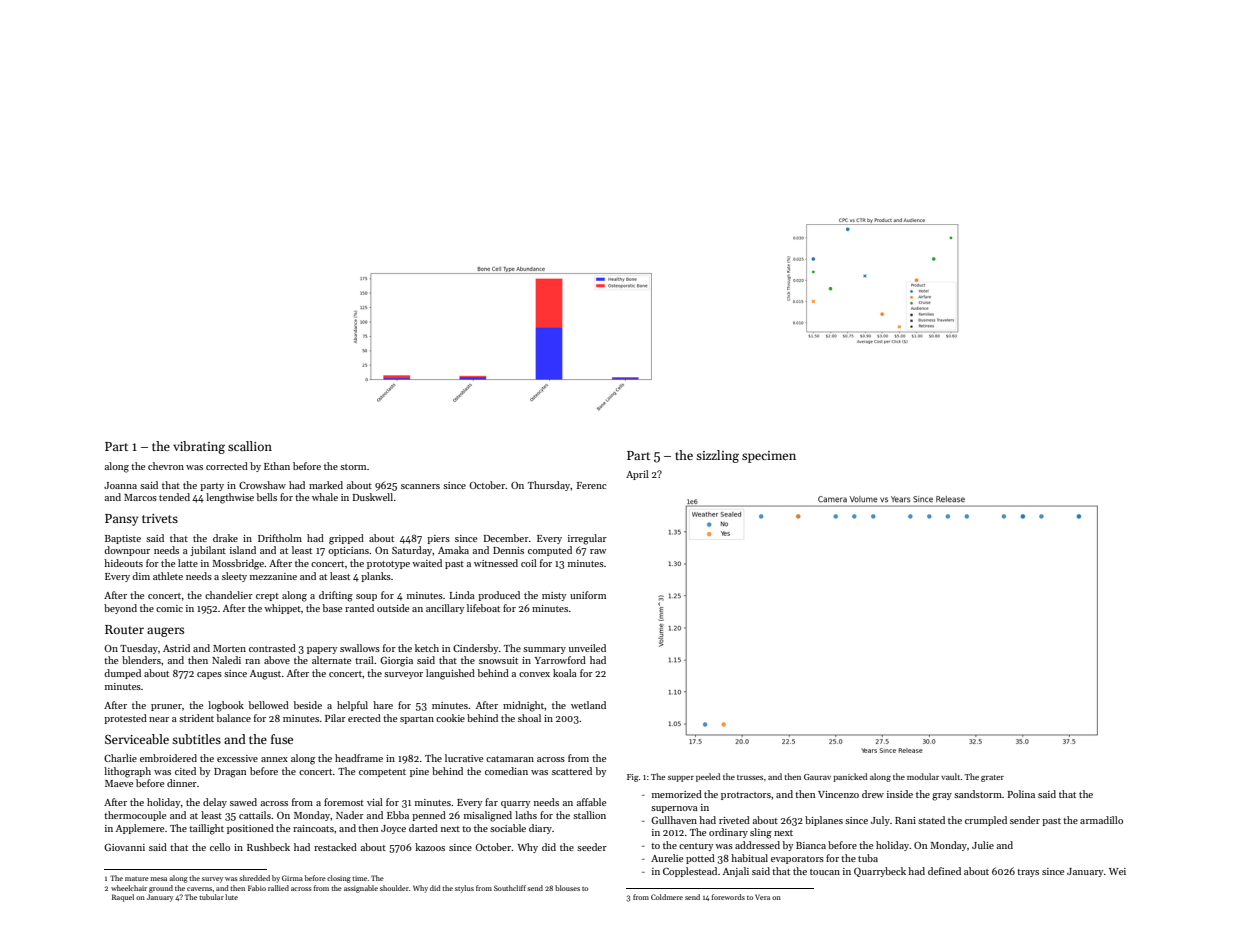  Describe the element at coordinates (176, 648) in the page. I see `Astrid` at that location.
